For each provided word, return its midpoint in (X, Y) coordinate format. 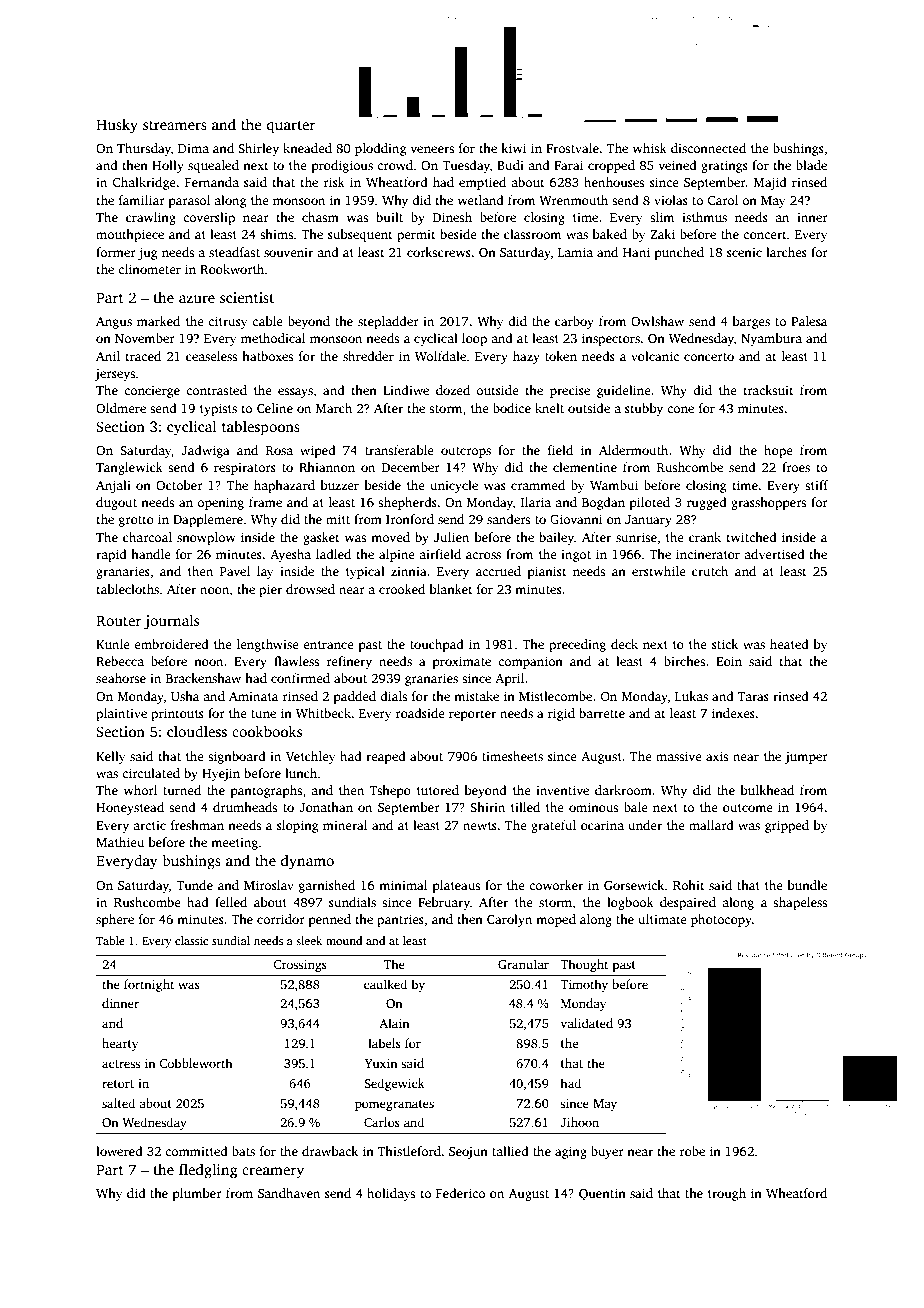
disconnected (708, 148)
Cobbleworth (196, 1063)
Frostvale (572, 148)
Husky (117, 126)
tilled (525, 807)
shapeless (800, 903)
